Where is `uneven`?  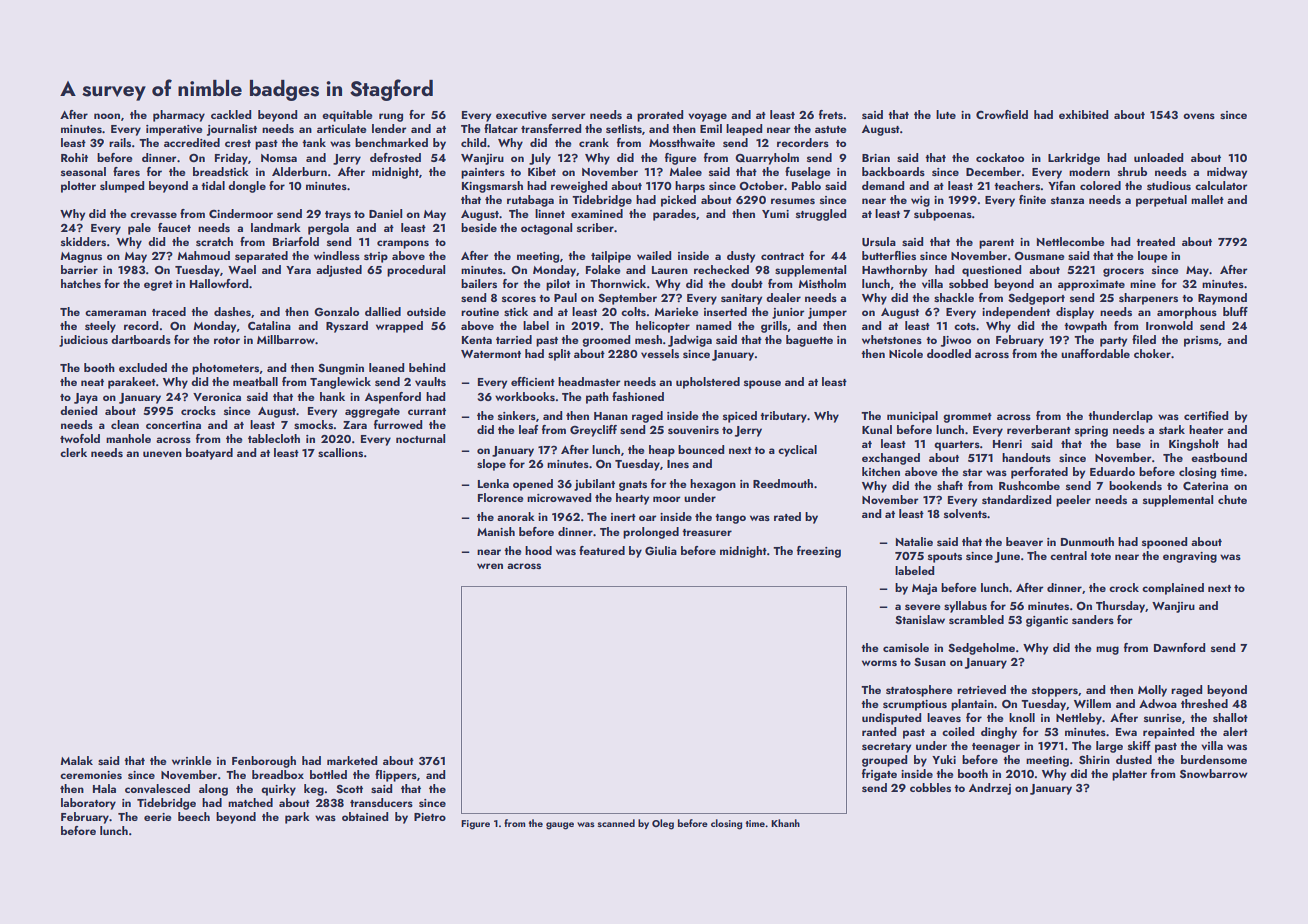 uneven is located at coordinates (162, 454).
